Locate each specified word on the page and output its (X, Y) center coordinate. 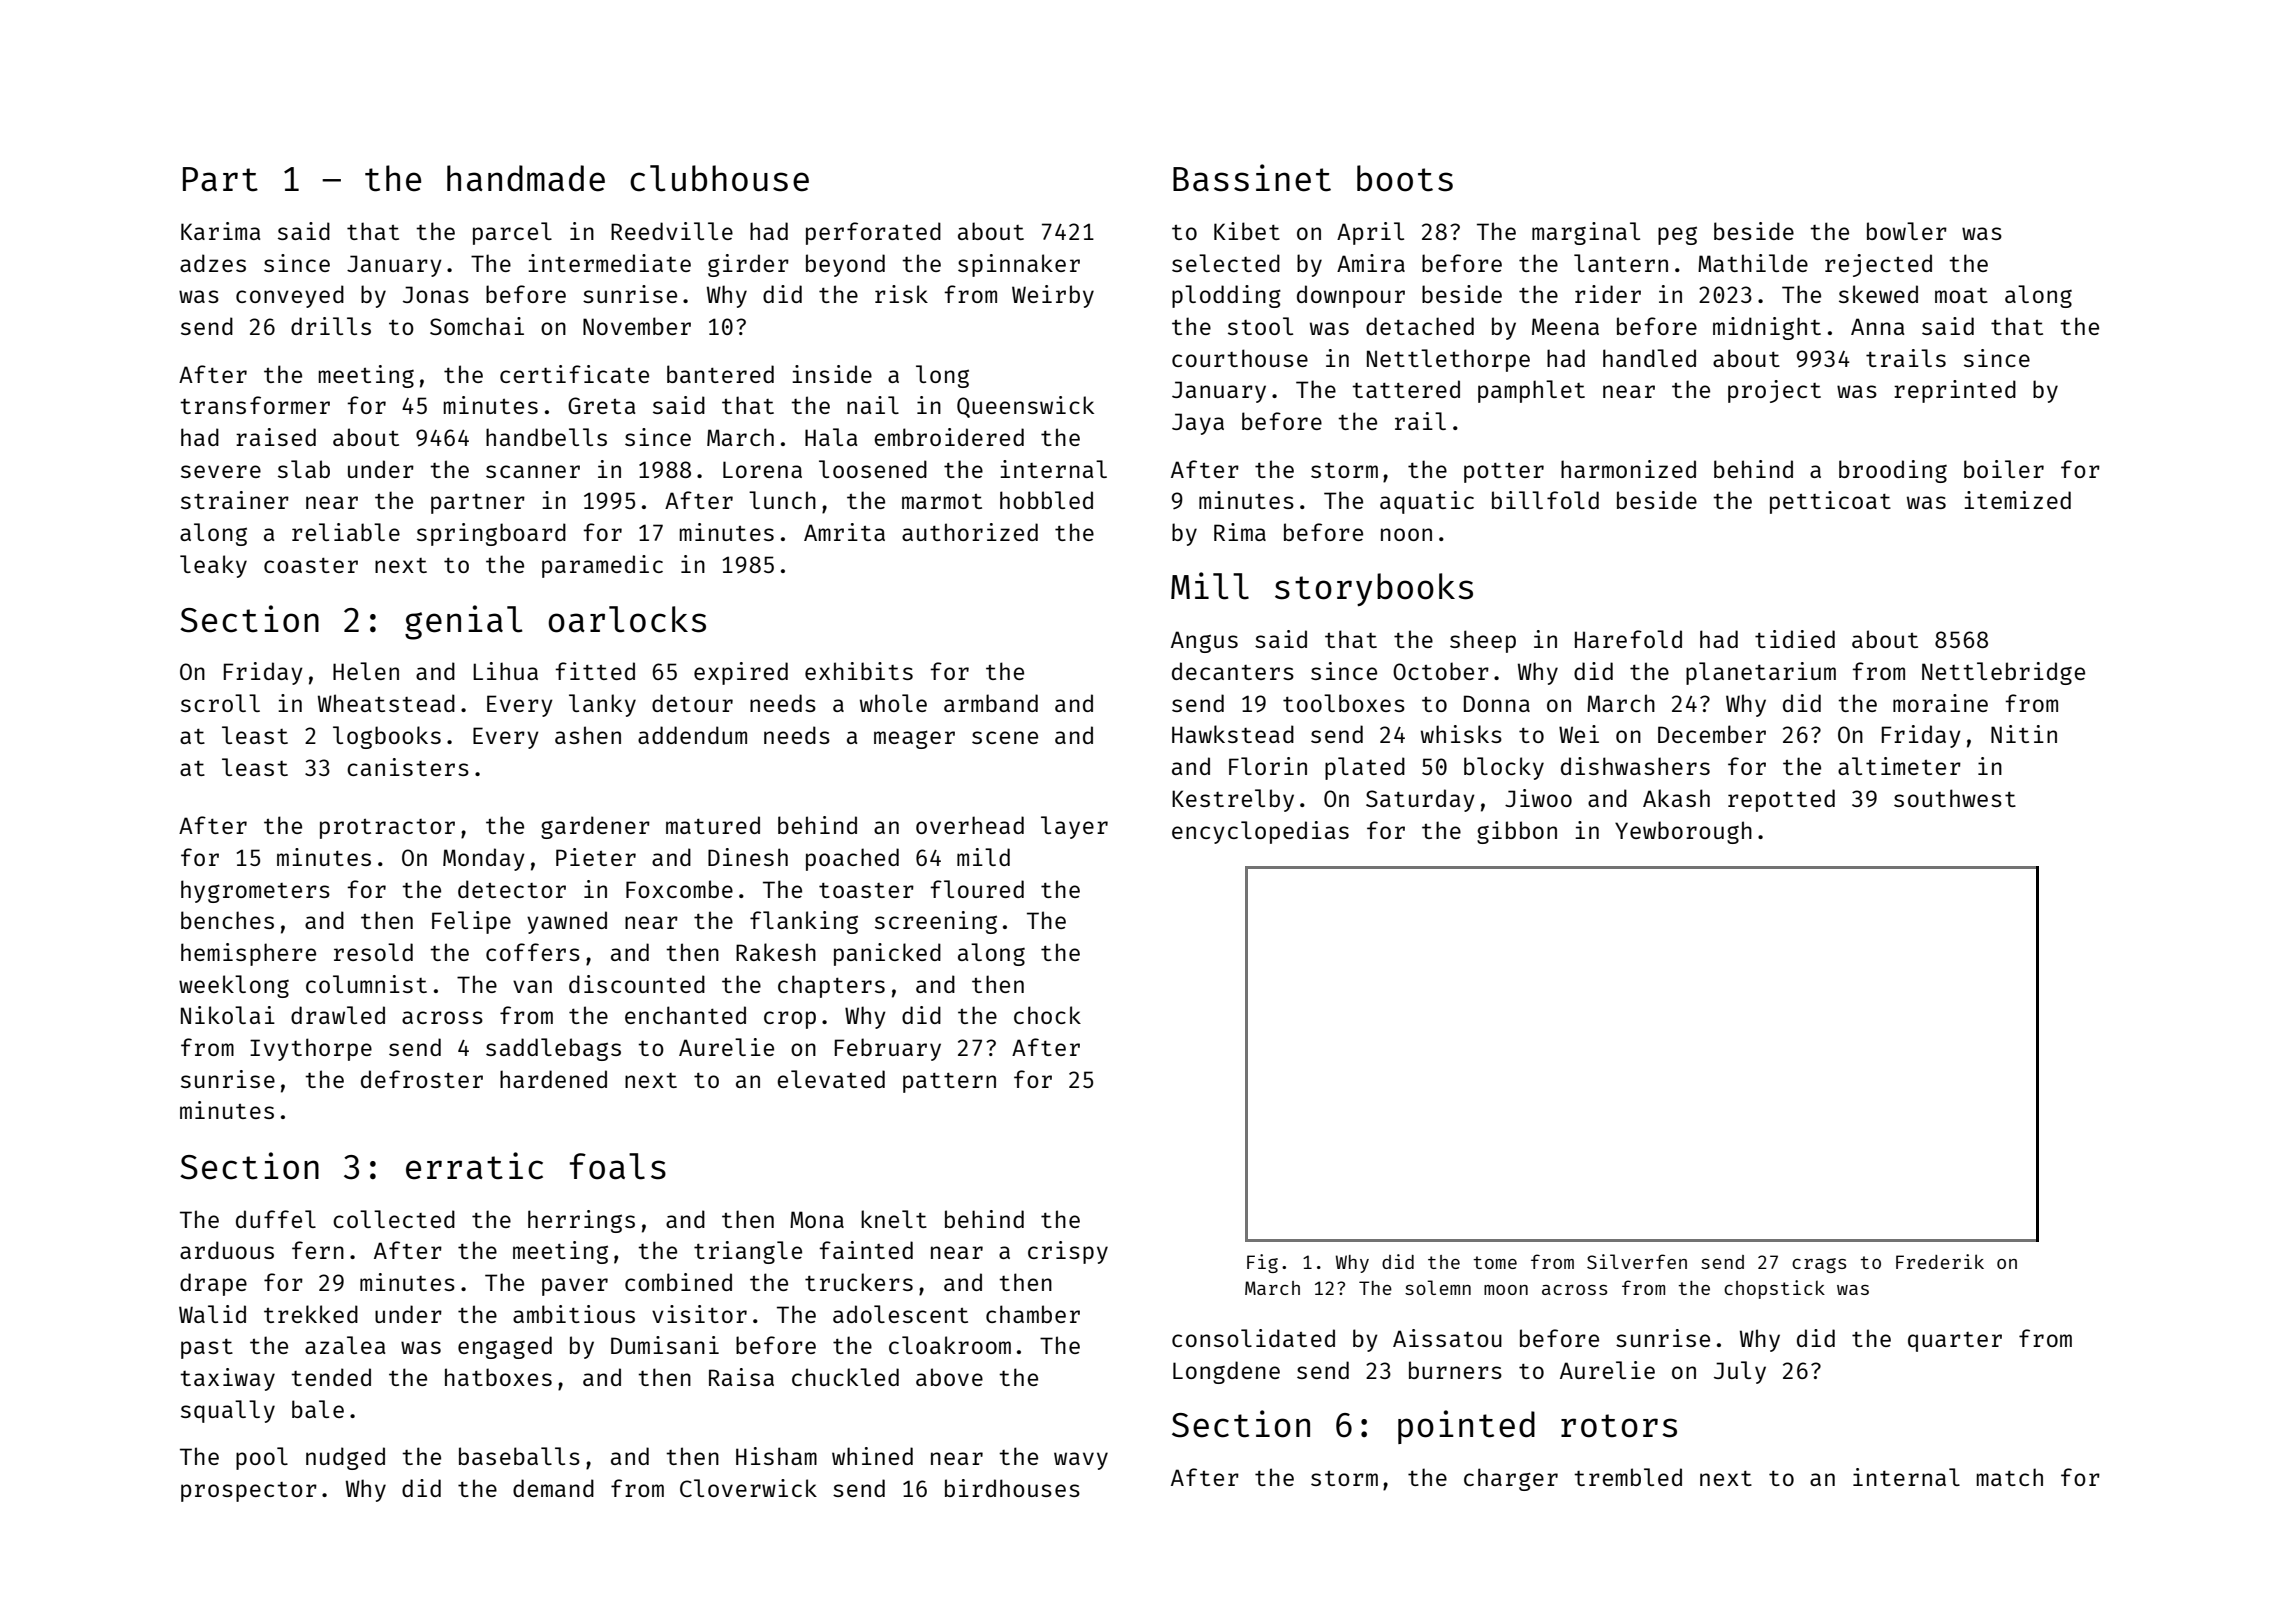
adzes (213, 263)
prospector (249, 1492)
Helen (366, 671)
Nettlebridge (2003, 673)
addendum (692, 735)
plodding (1226, 296)
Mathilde (1753, 263)
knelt (894, 1219)
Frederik (1940, 1261)
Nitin (2024, 734)
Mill (1210, 586)
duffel (276, 1219)
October (1441, 671)
